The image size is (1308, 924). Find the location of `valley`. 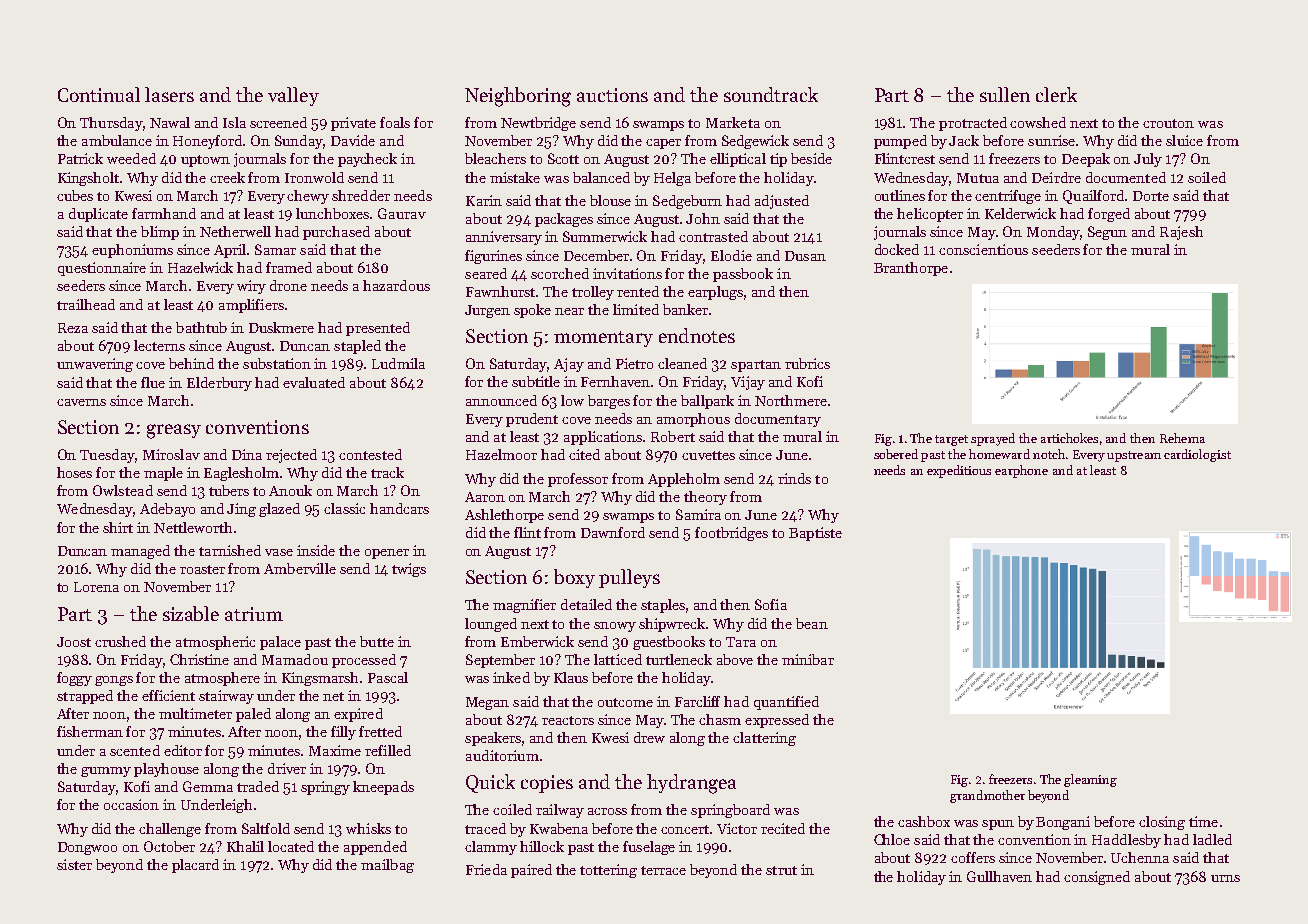

valley is located at coordinates (293, 96).
